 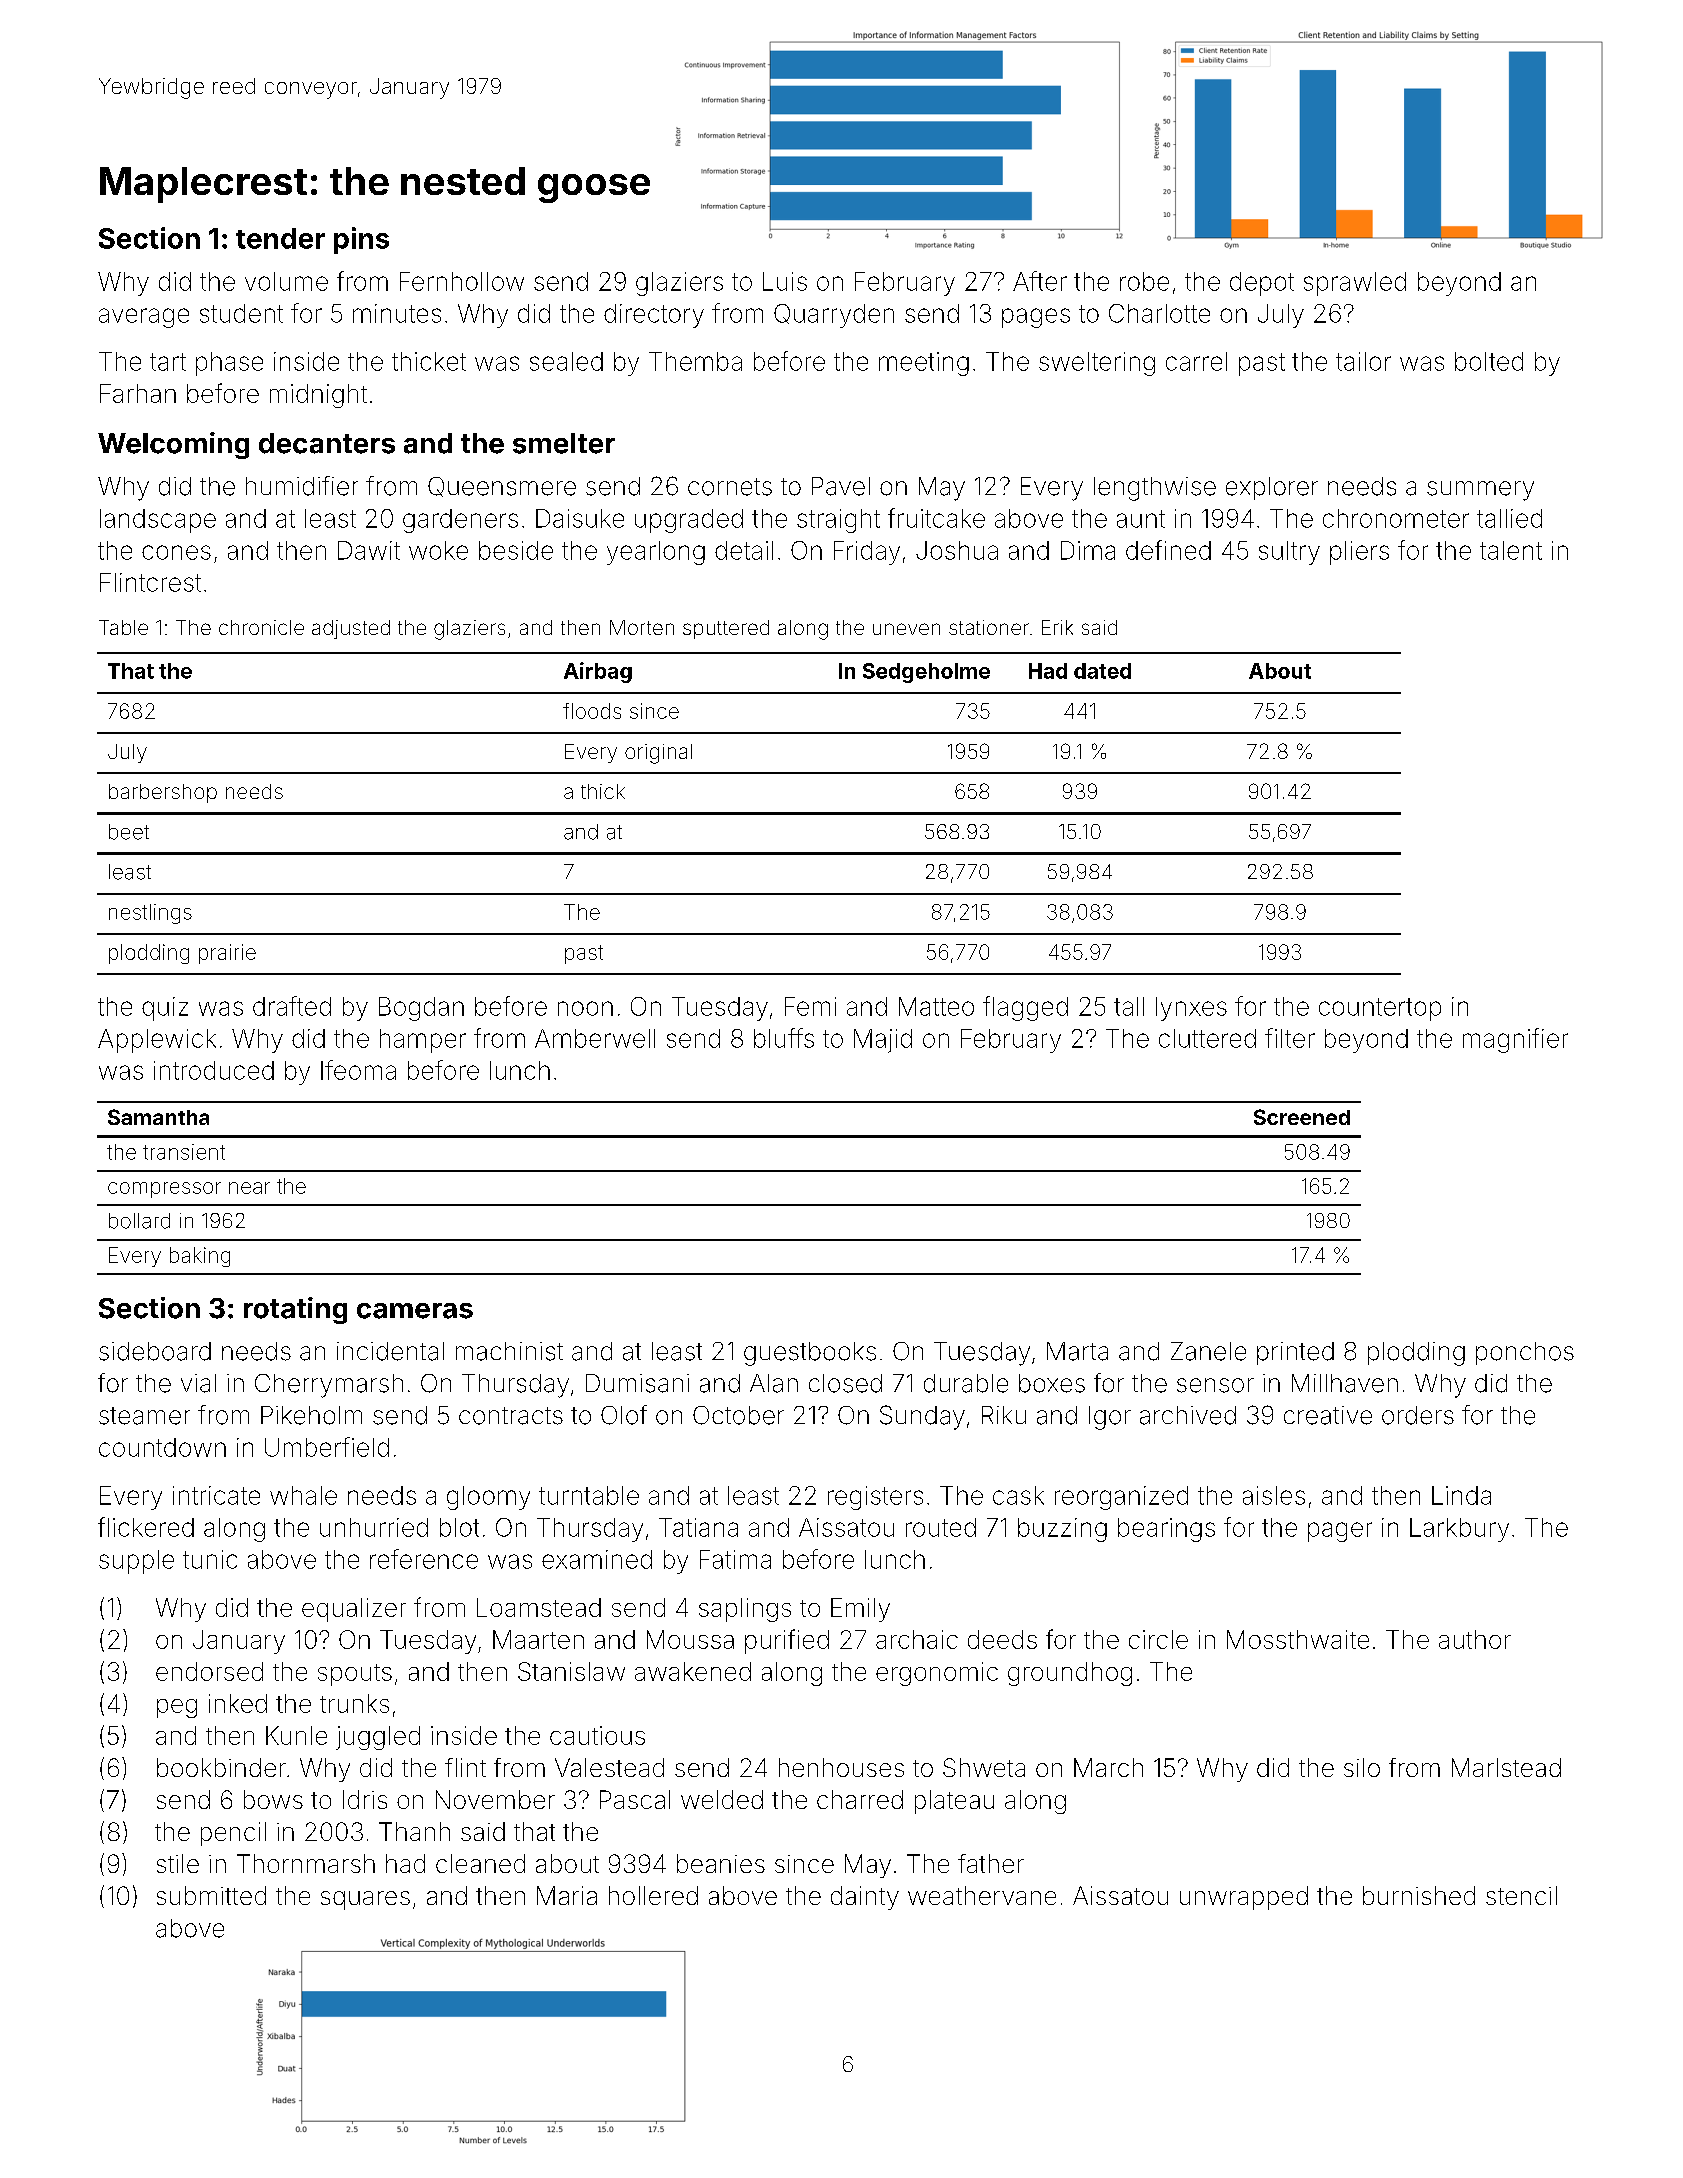 I want to click on pins, so click(x=361, y=240).
